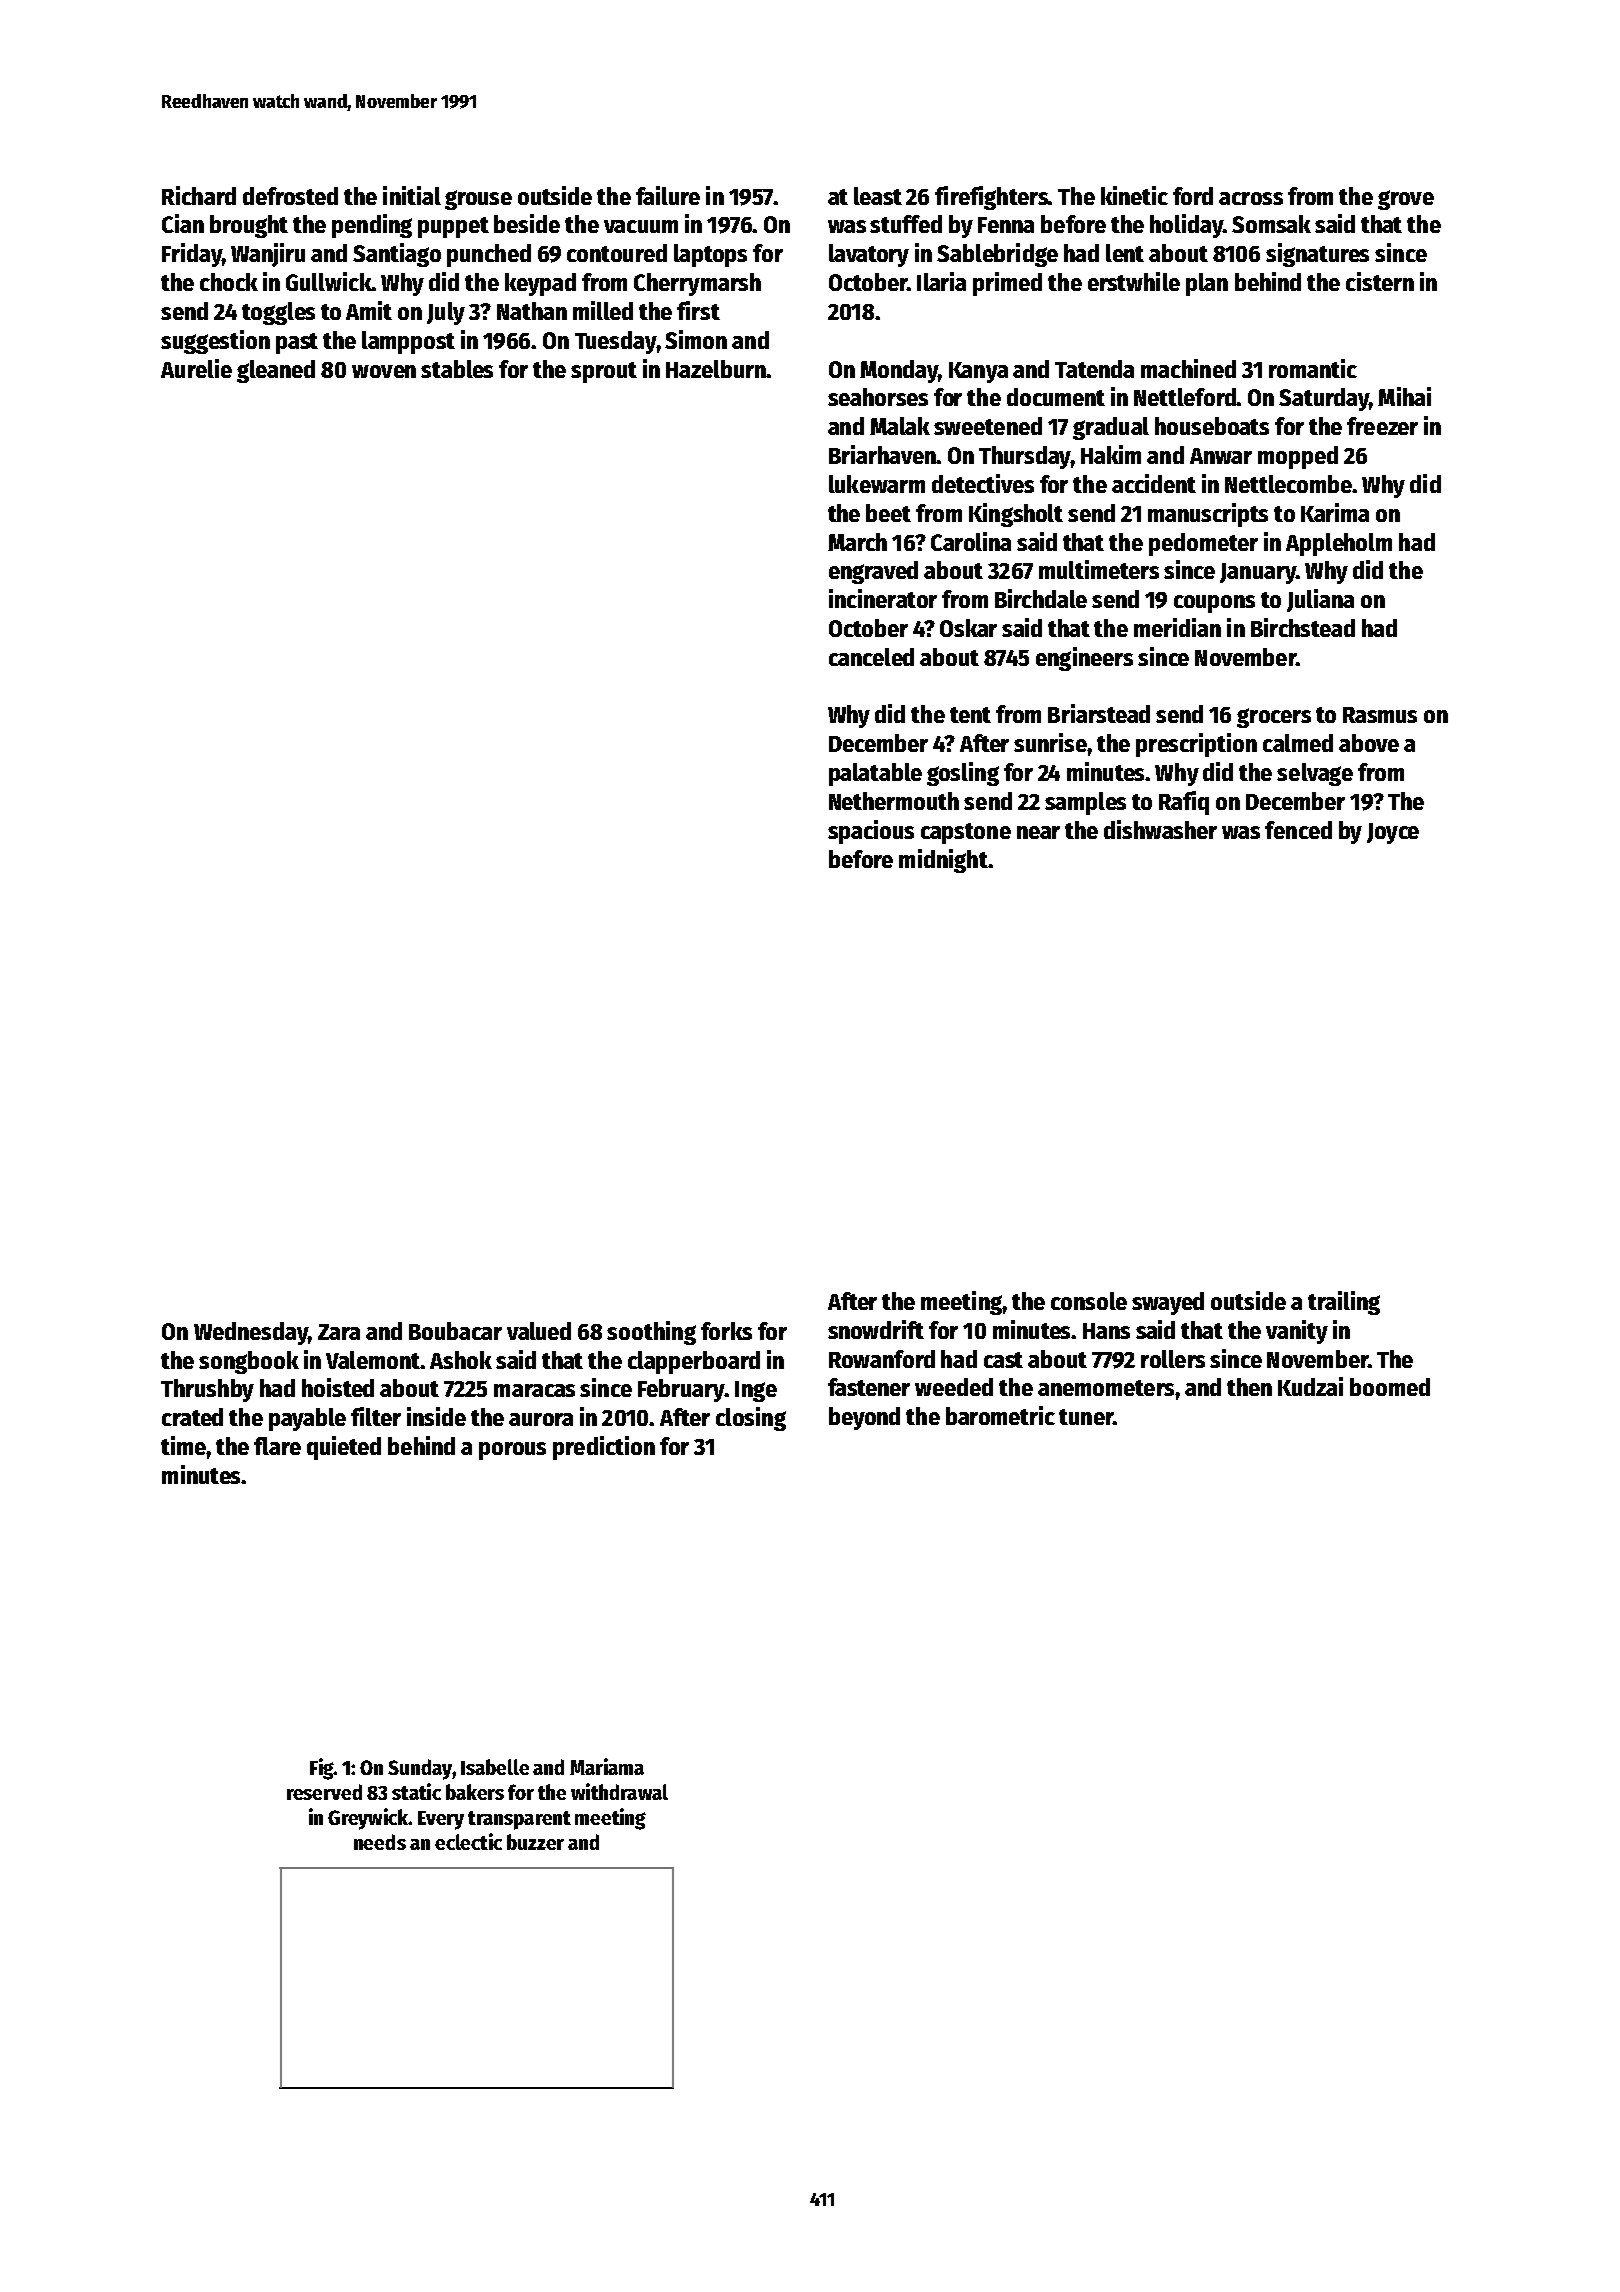 This screenshot has width=1620, height=2292. I want to click on boomed, so click(1390, 1387).
